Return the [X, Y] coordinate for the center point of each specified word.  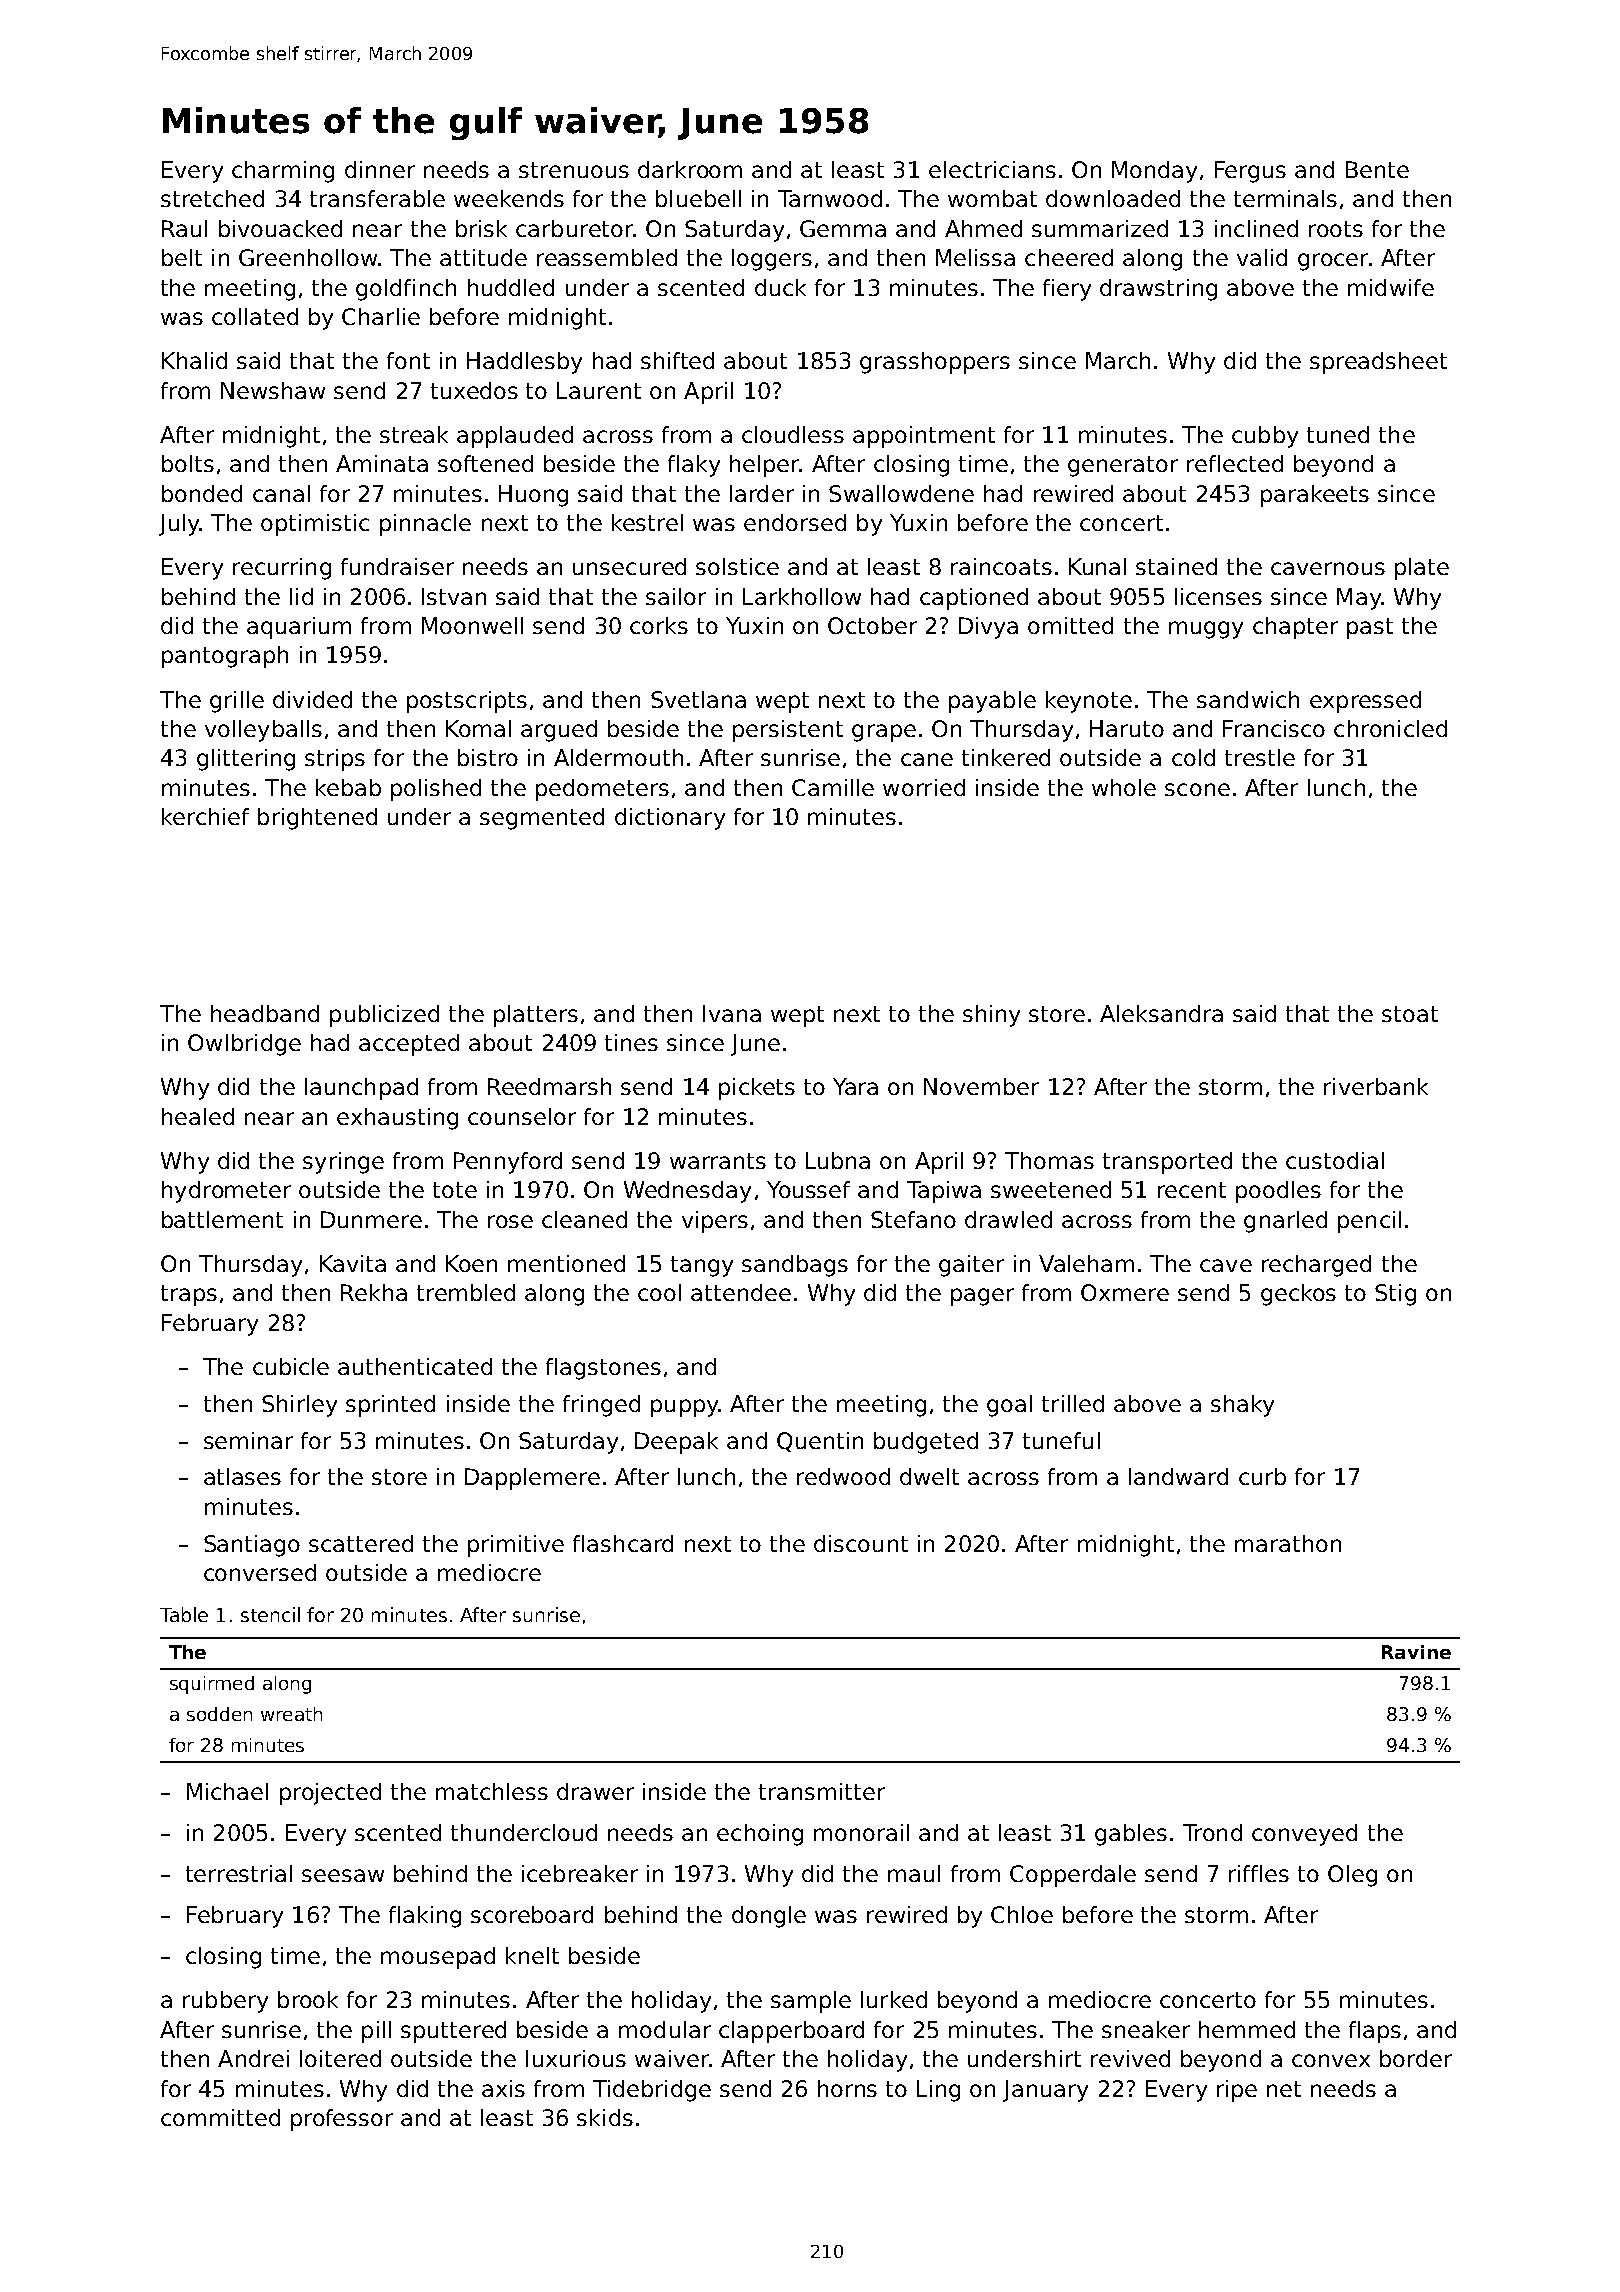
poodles [1278, 1192]
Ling [938, 2091]
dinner [380, 169]
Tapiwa [944, 1192]
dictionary [670, 819]
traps [189, 1295]
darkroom [690, 169]
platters [536, 1016]
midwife [1391, 287]
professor [342, 2120]
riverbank [1376, 1086]
